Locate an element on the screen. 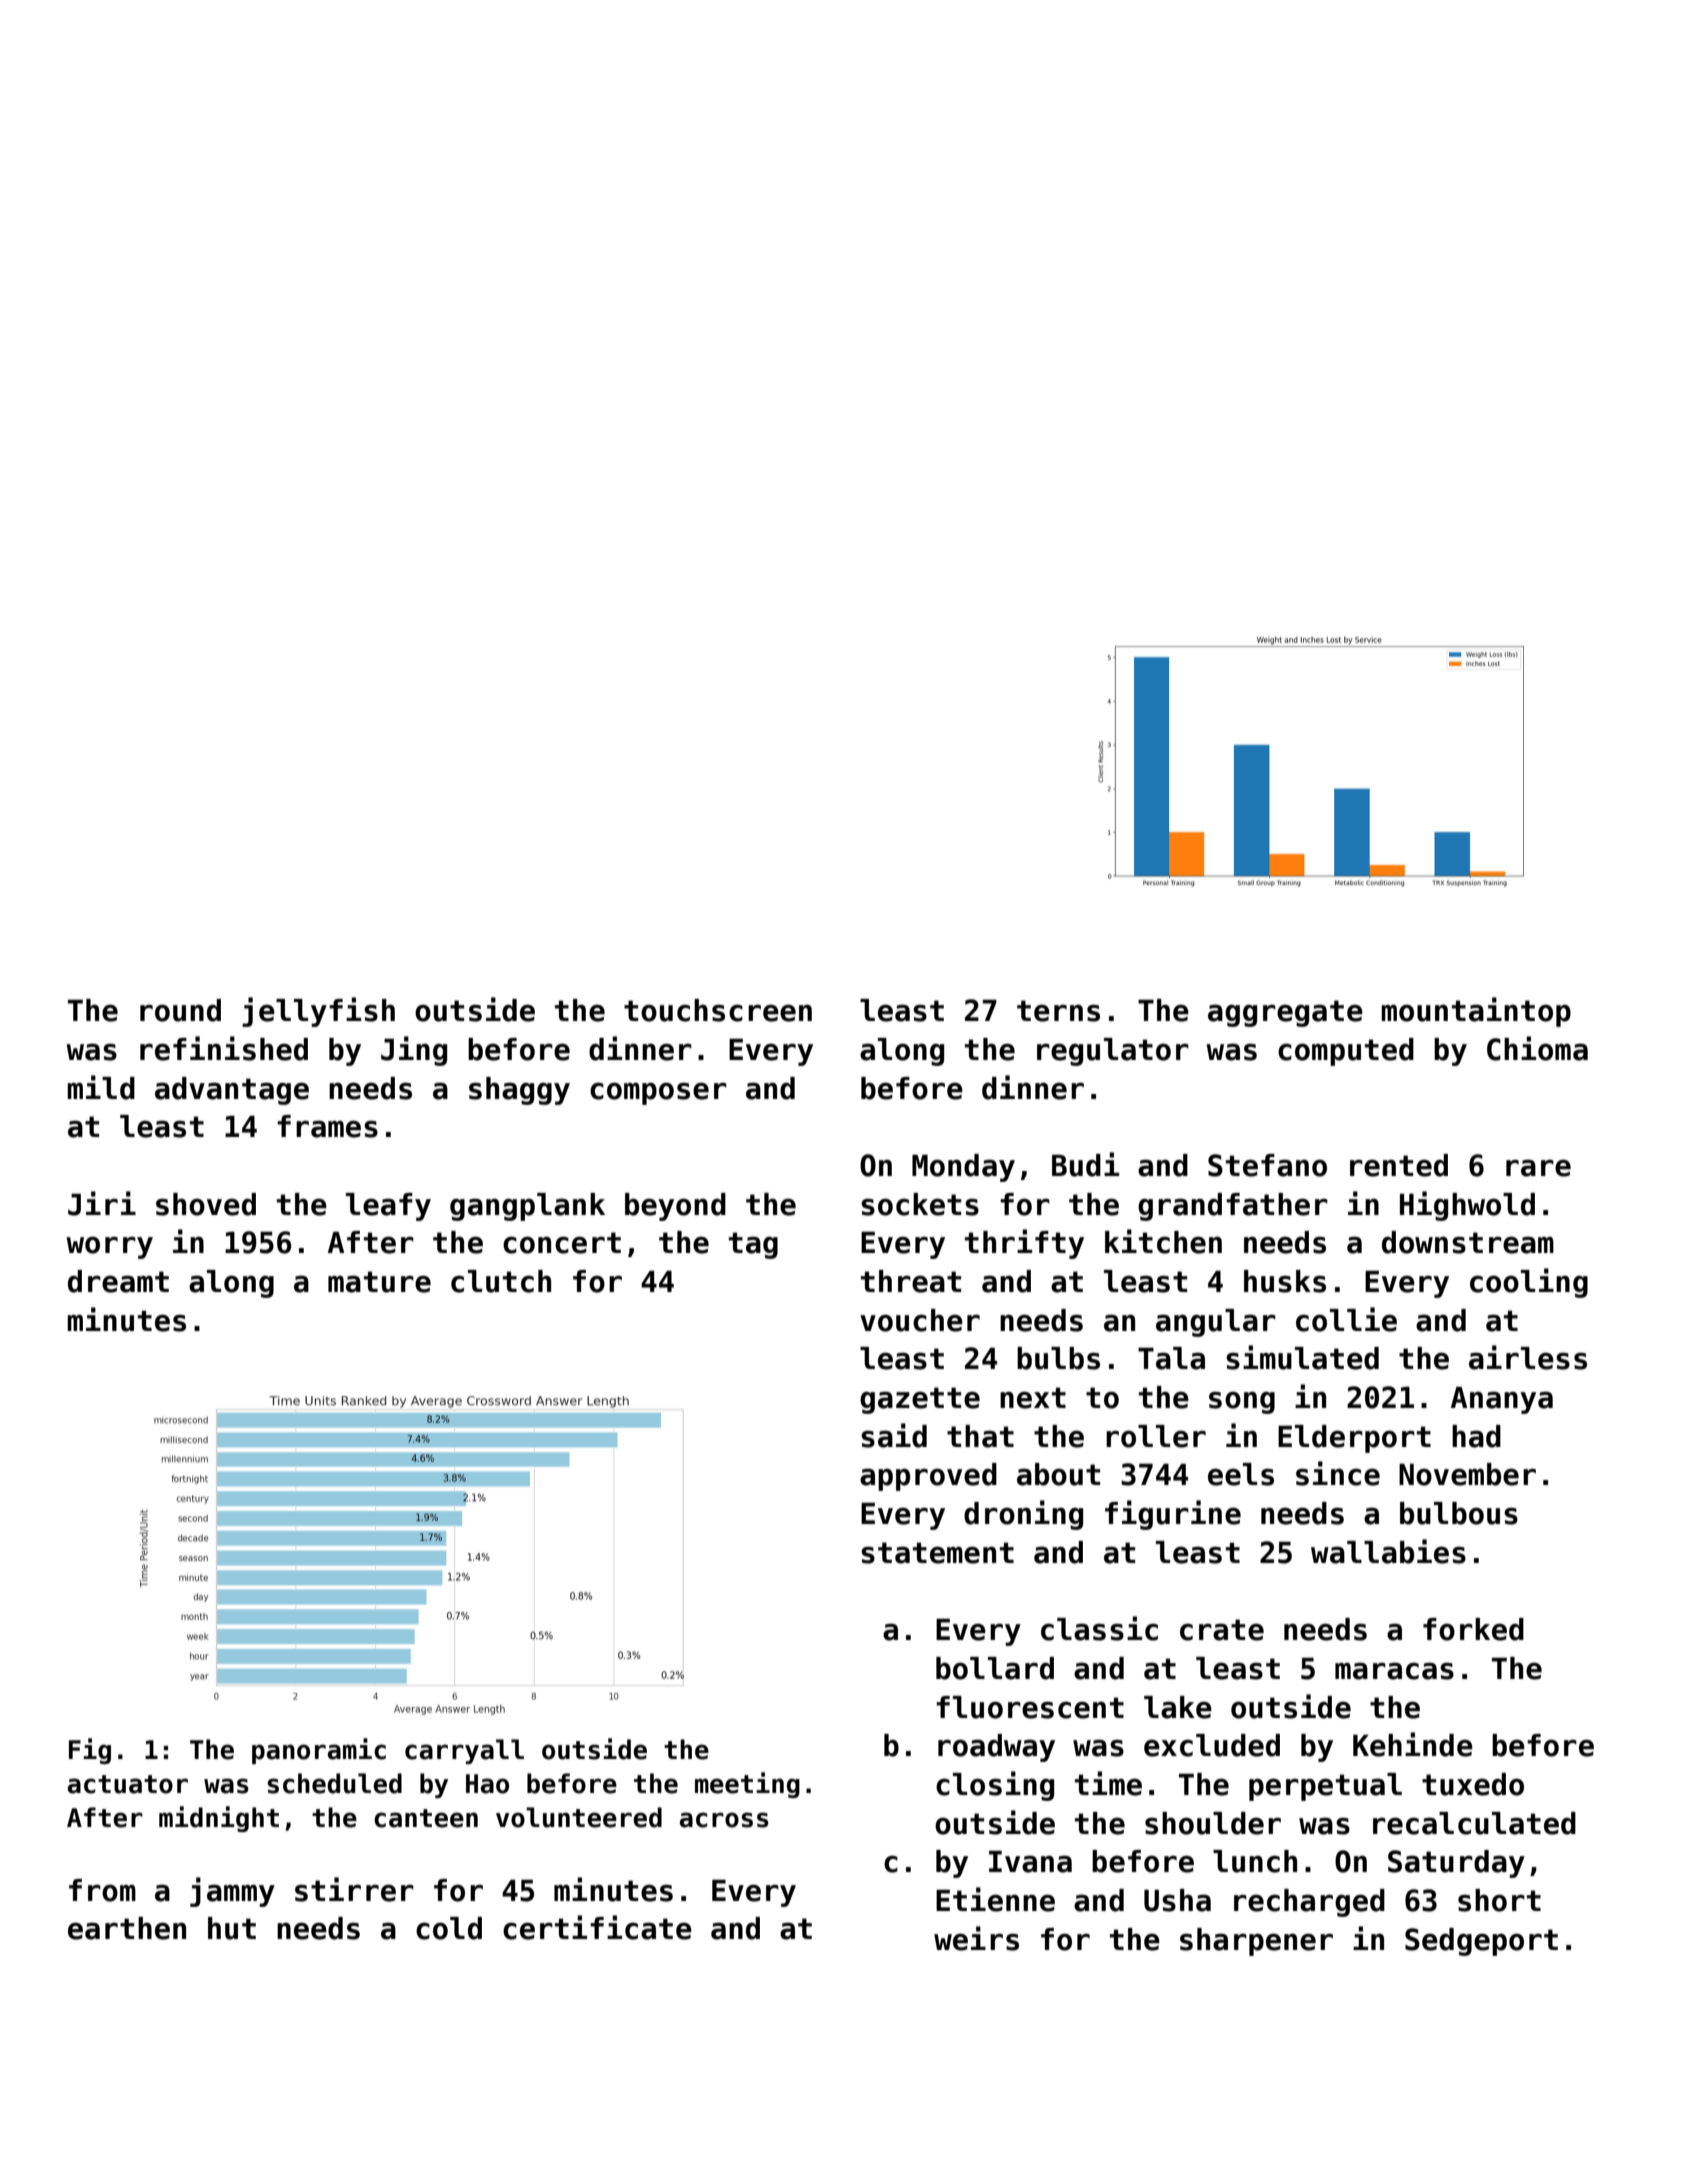 Image resolution: width=1683 pixels, height=2178 pixels. certificate is located at coordinates (597, 1927).
